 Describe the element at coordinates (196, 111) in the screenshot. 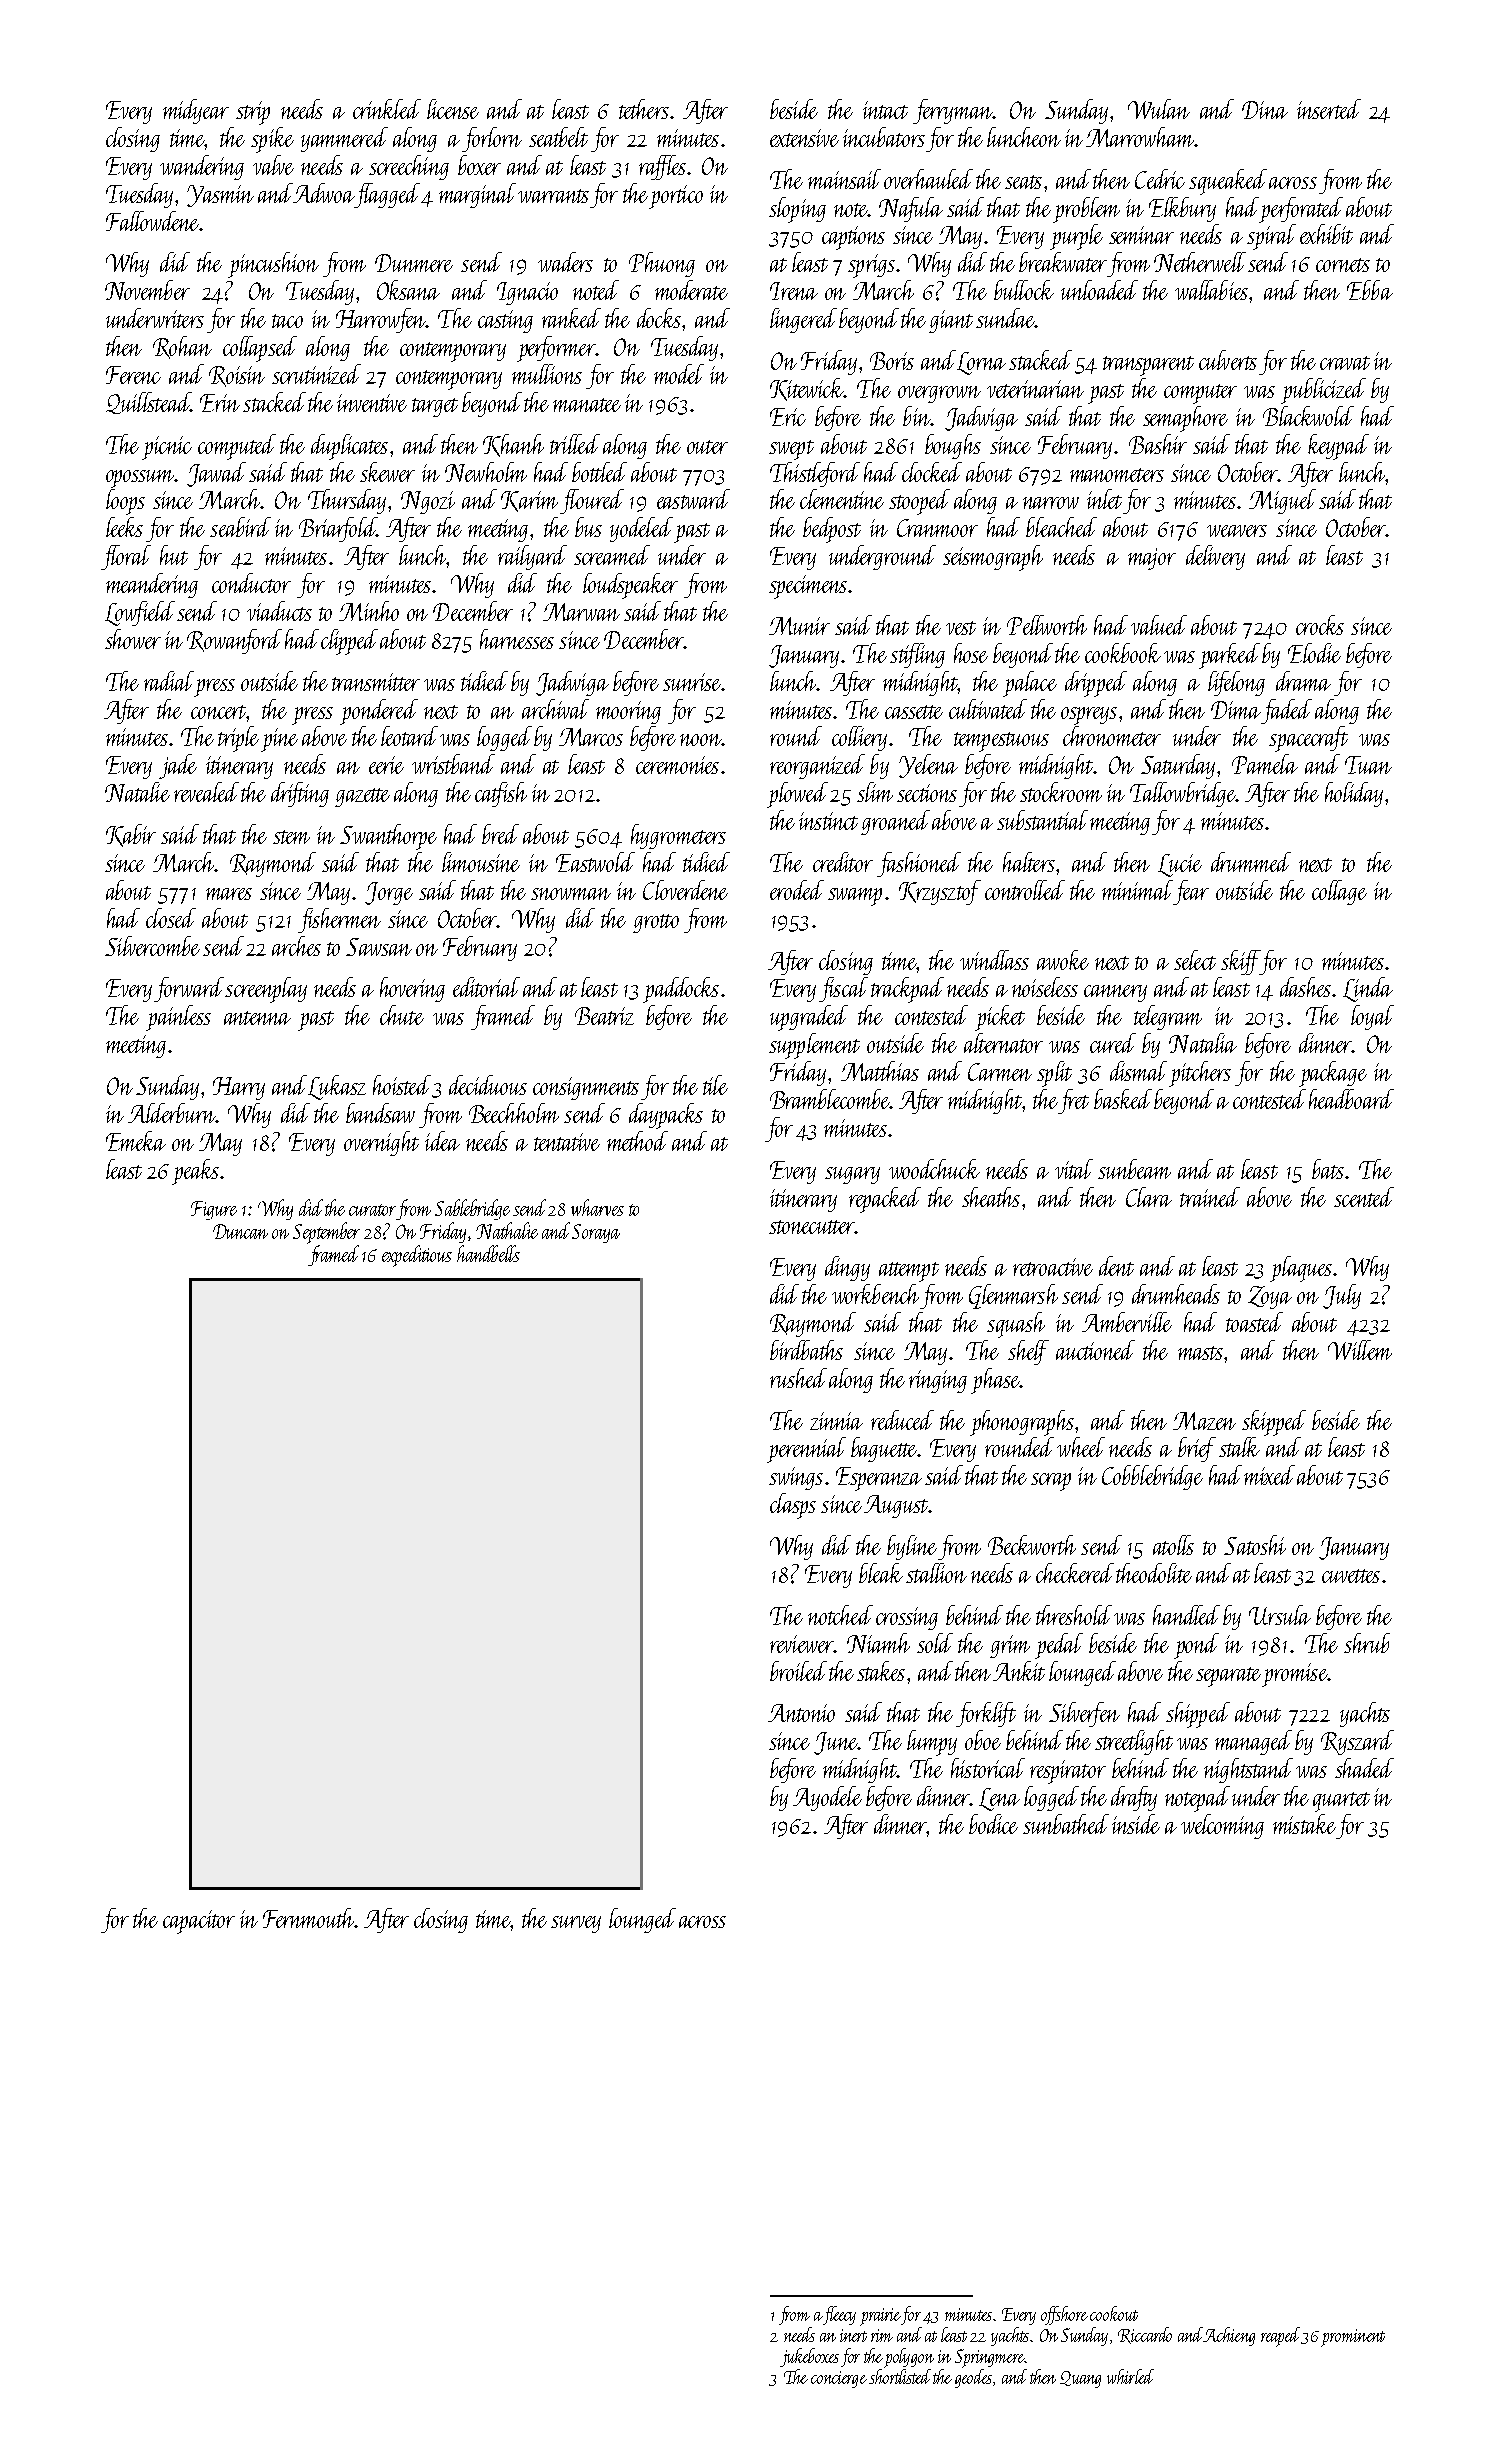

I see `midyear` at that location.
